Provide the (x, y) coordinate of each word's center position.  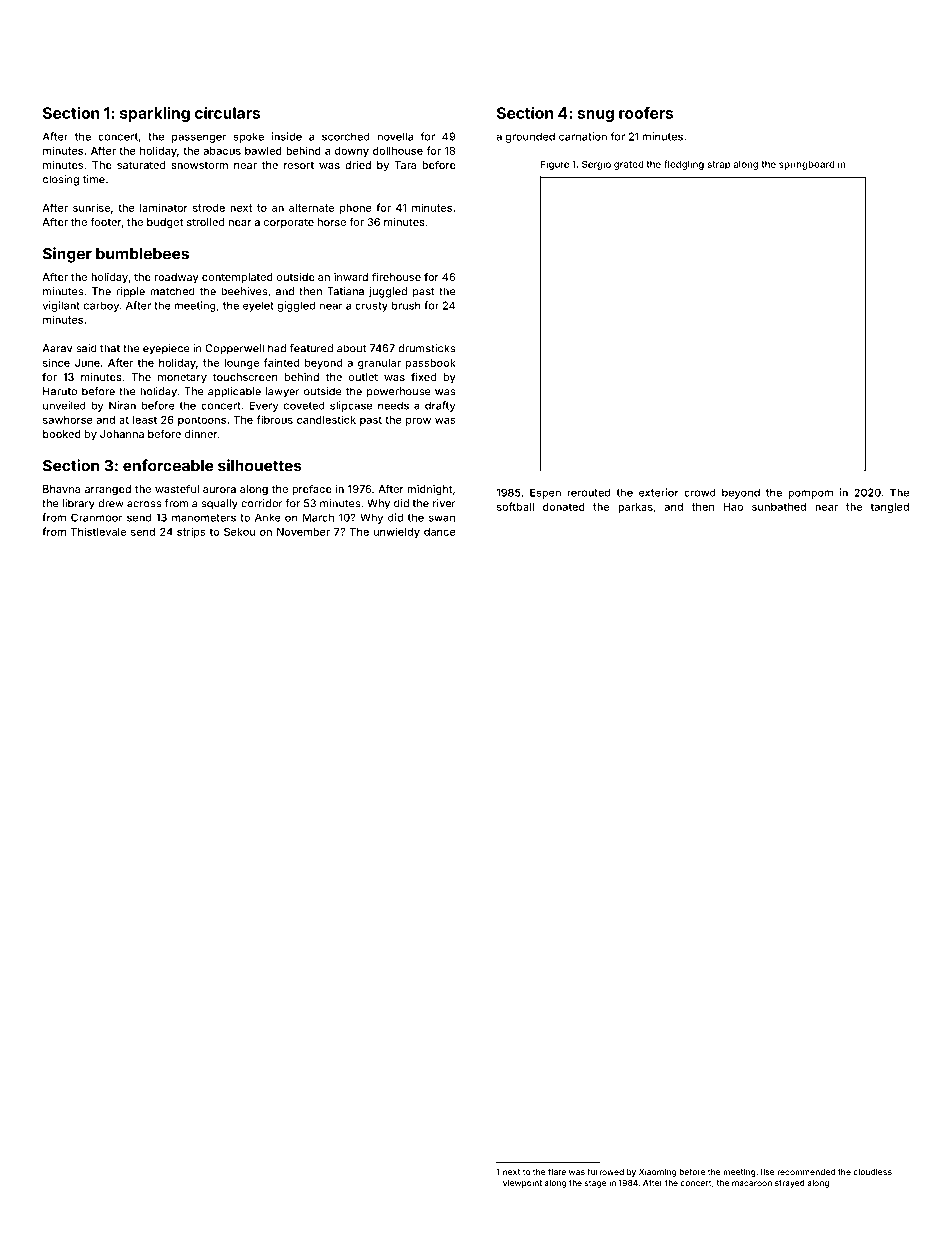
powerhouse (399, 392)
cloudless (872, 1172)
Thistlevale (98, 531)
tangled (889, 508)
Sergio (596, 165)
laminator (164, 207)
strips (191, 532)
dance (440, 532)
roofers (646, 113)
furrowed (605, 1171)
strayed (790, 1184)
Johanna (122, 434)
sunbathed (779, 507)
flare (557, 1171)
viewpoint (522, 1183)
